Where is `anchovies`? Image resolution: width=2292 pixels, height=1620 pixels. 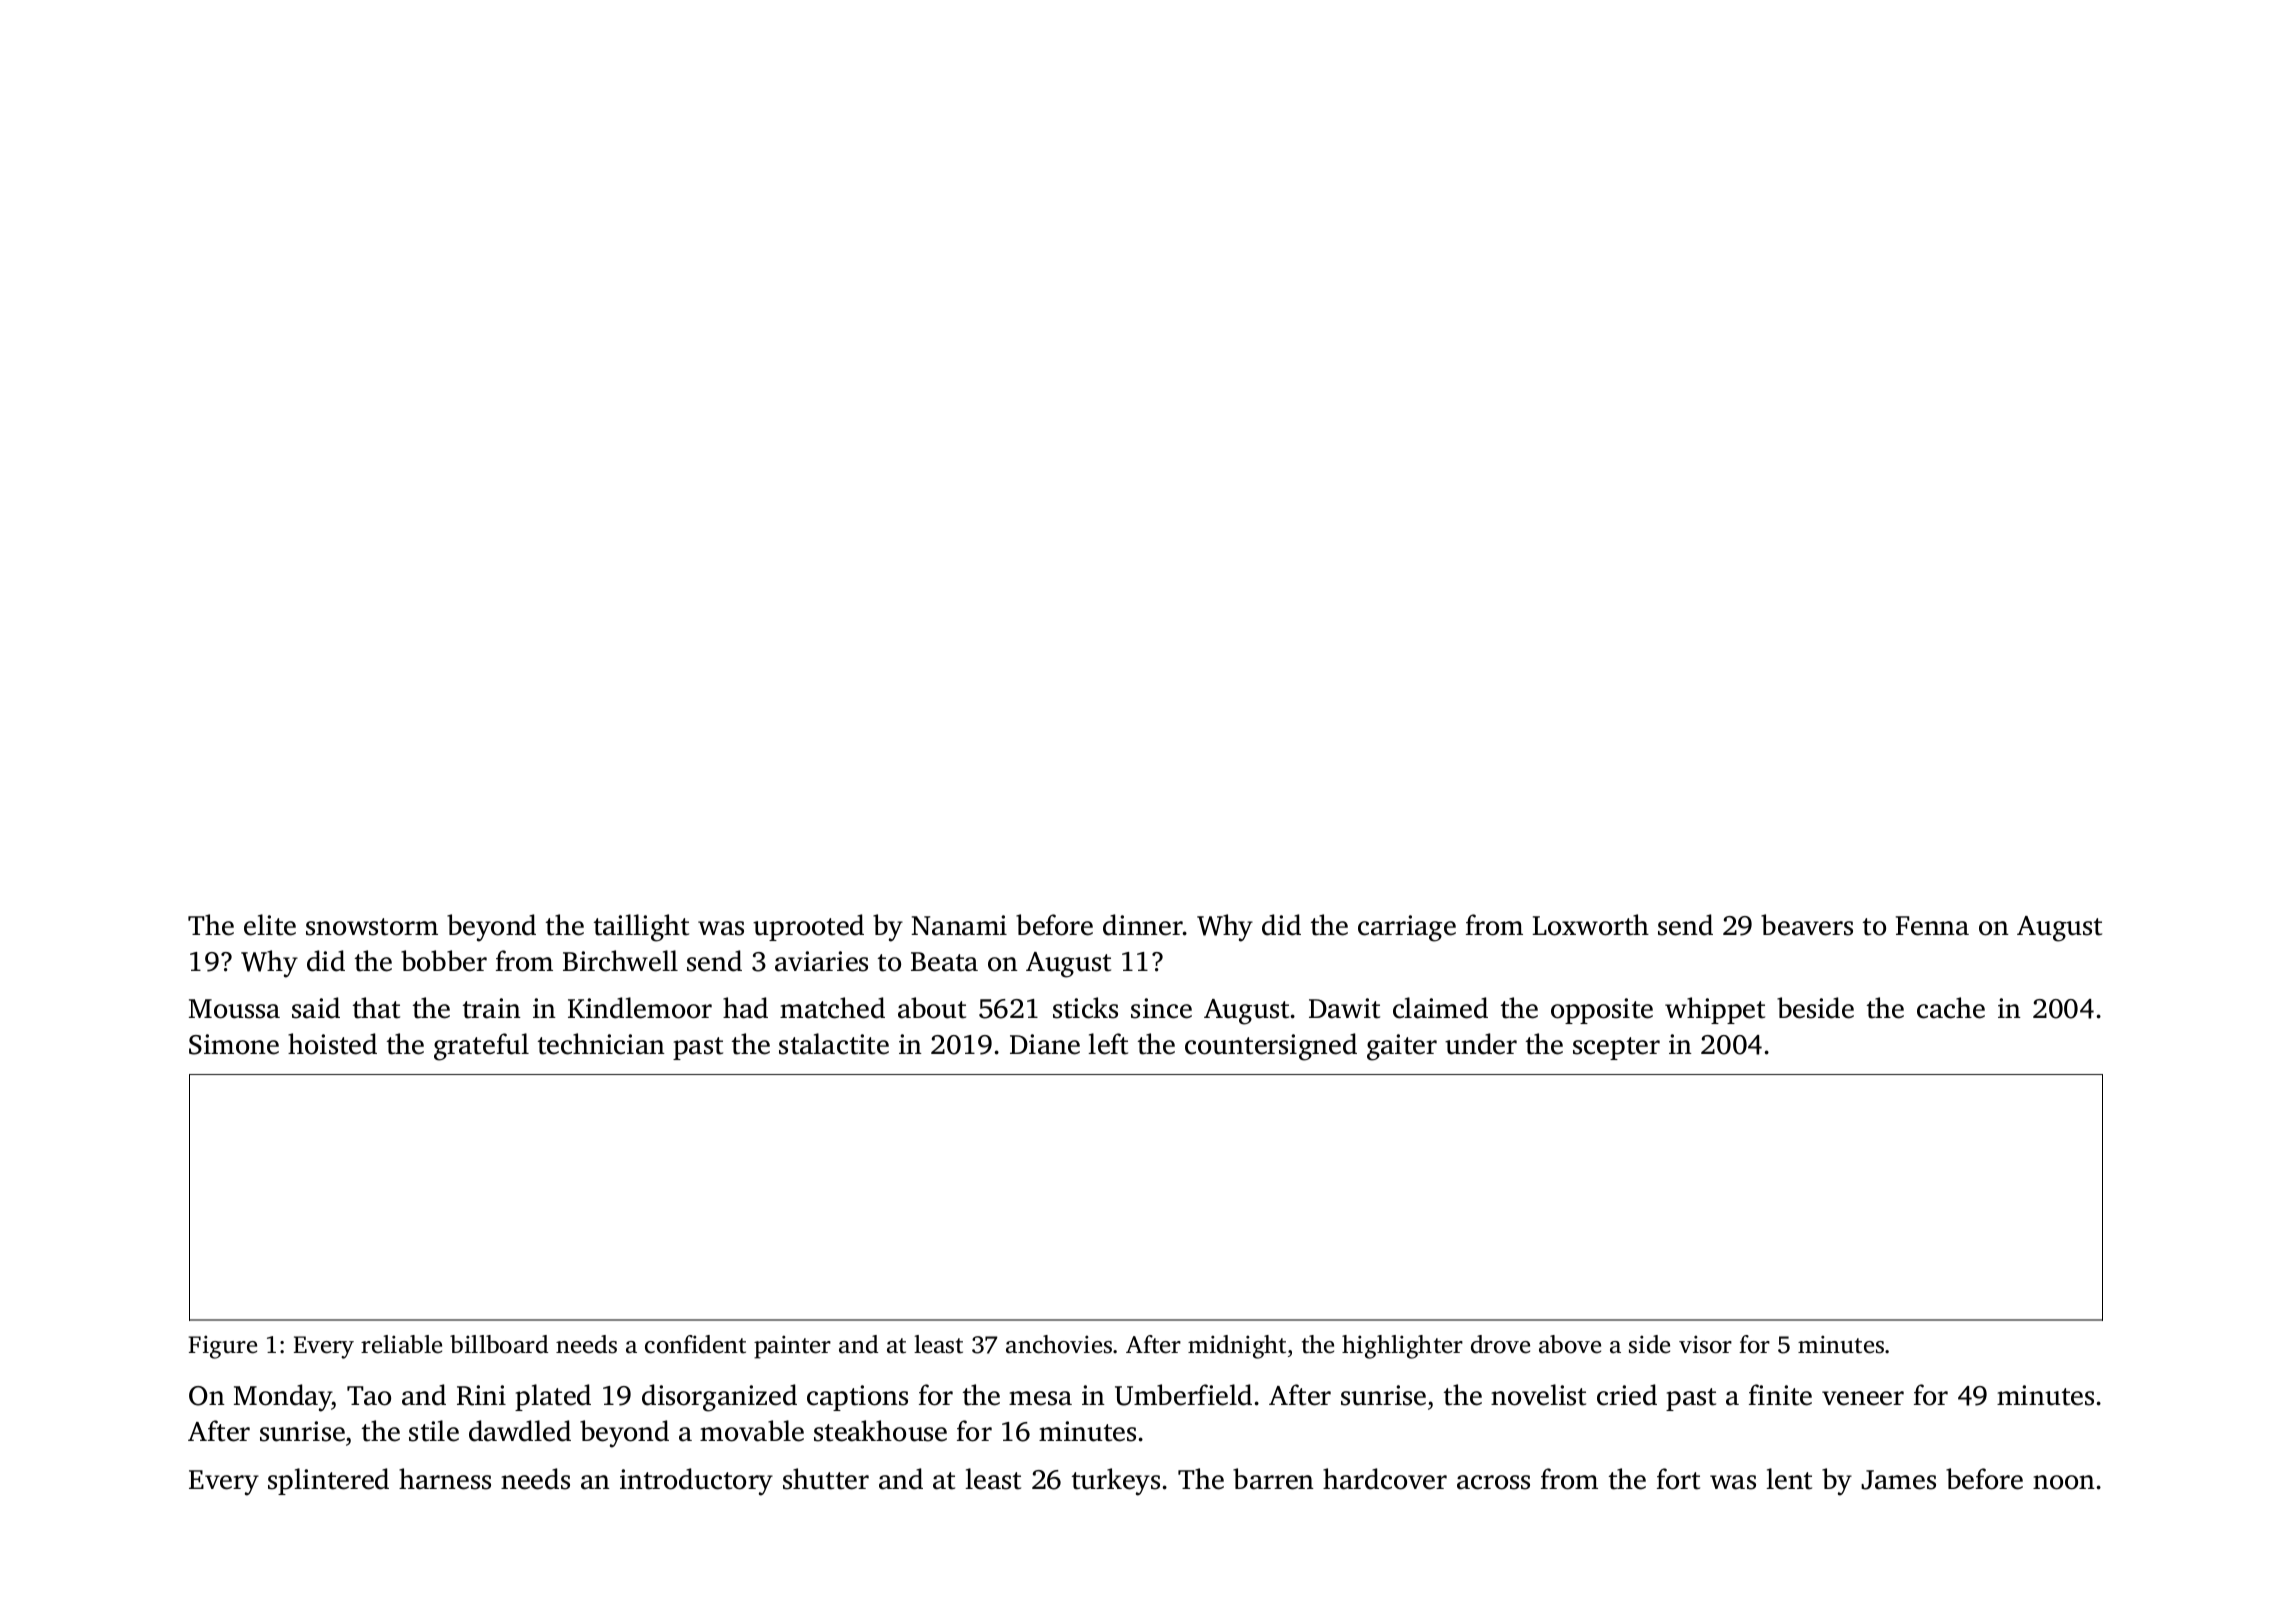
anchovies is located at coordinates (1059, 1344).
